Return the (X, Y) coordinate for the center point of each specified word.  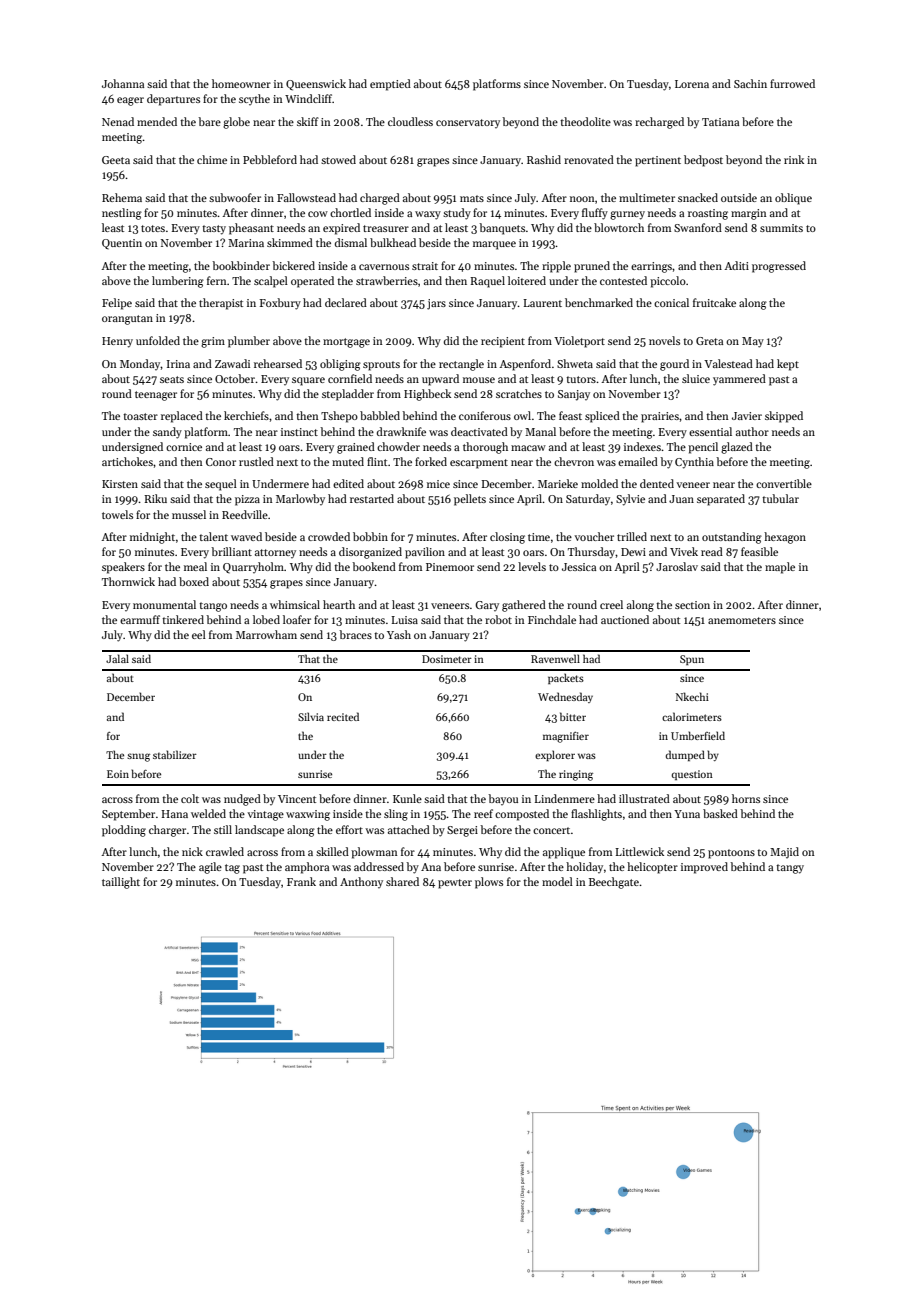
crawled (225, 851)
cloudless (410, 121)
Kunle (407, 798)
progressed (779, 267)
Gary (487, 606)
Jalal (117, 658)
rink (794, 159)
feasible (759, 551)
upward (440, 380)
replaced (182, 417)
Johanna (123, 83)
